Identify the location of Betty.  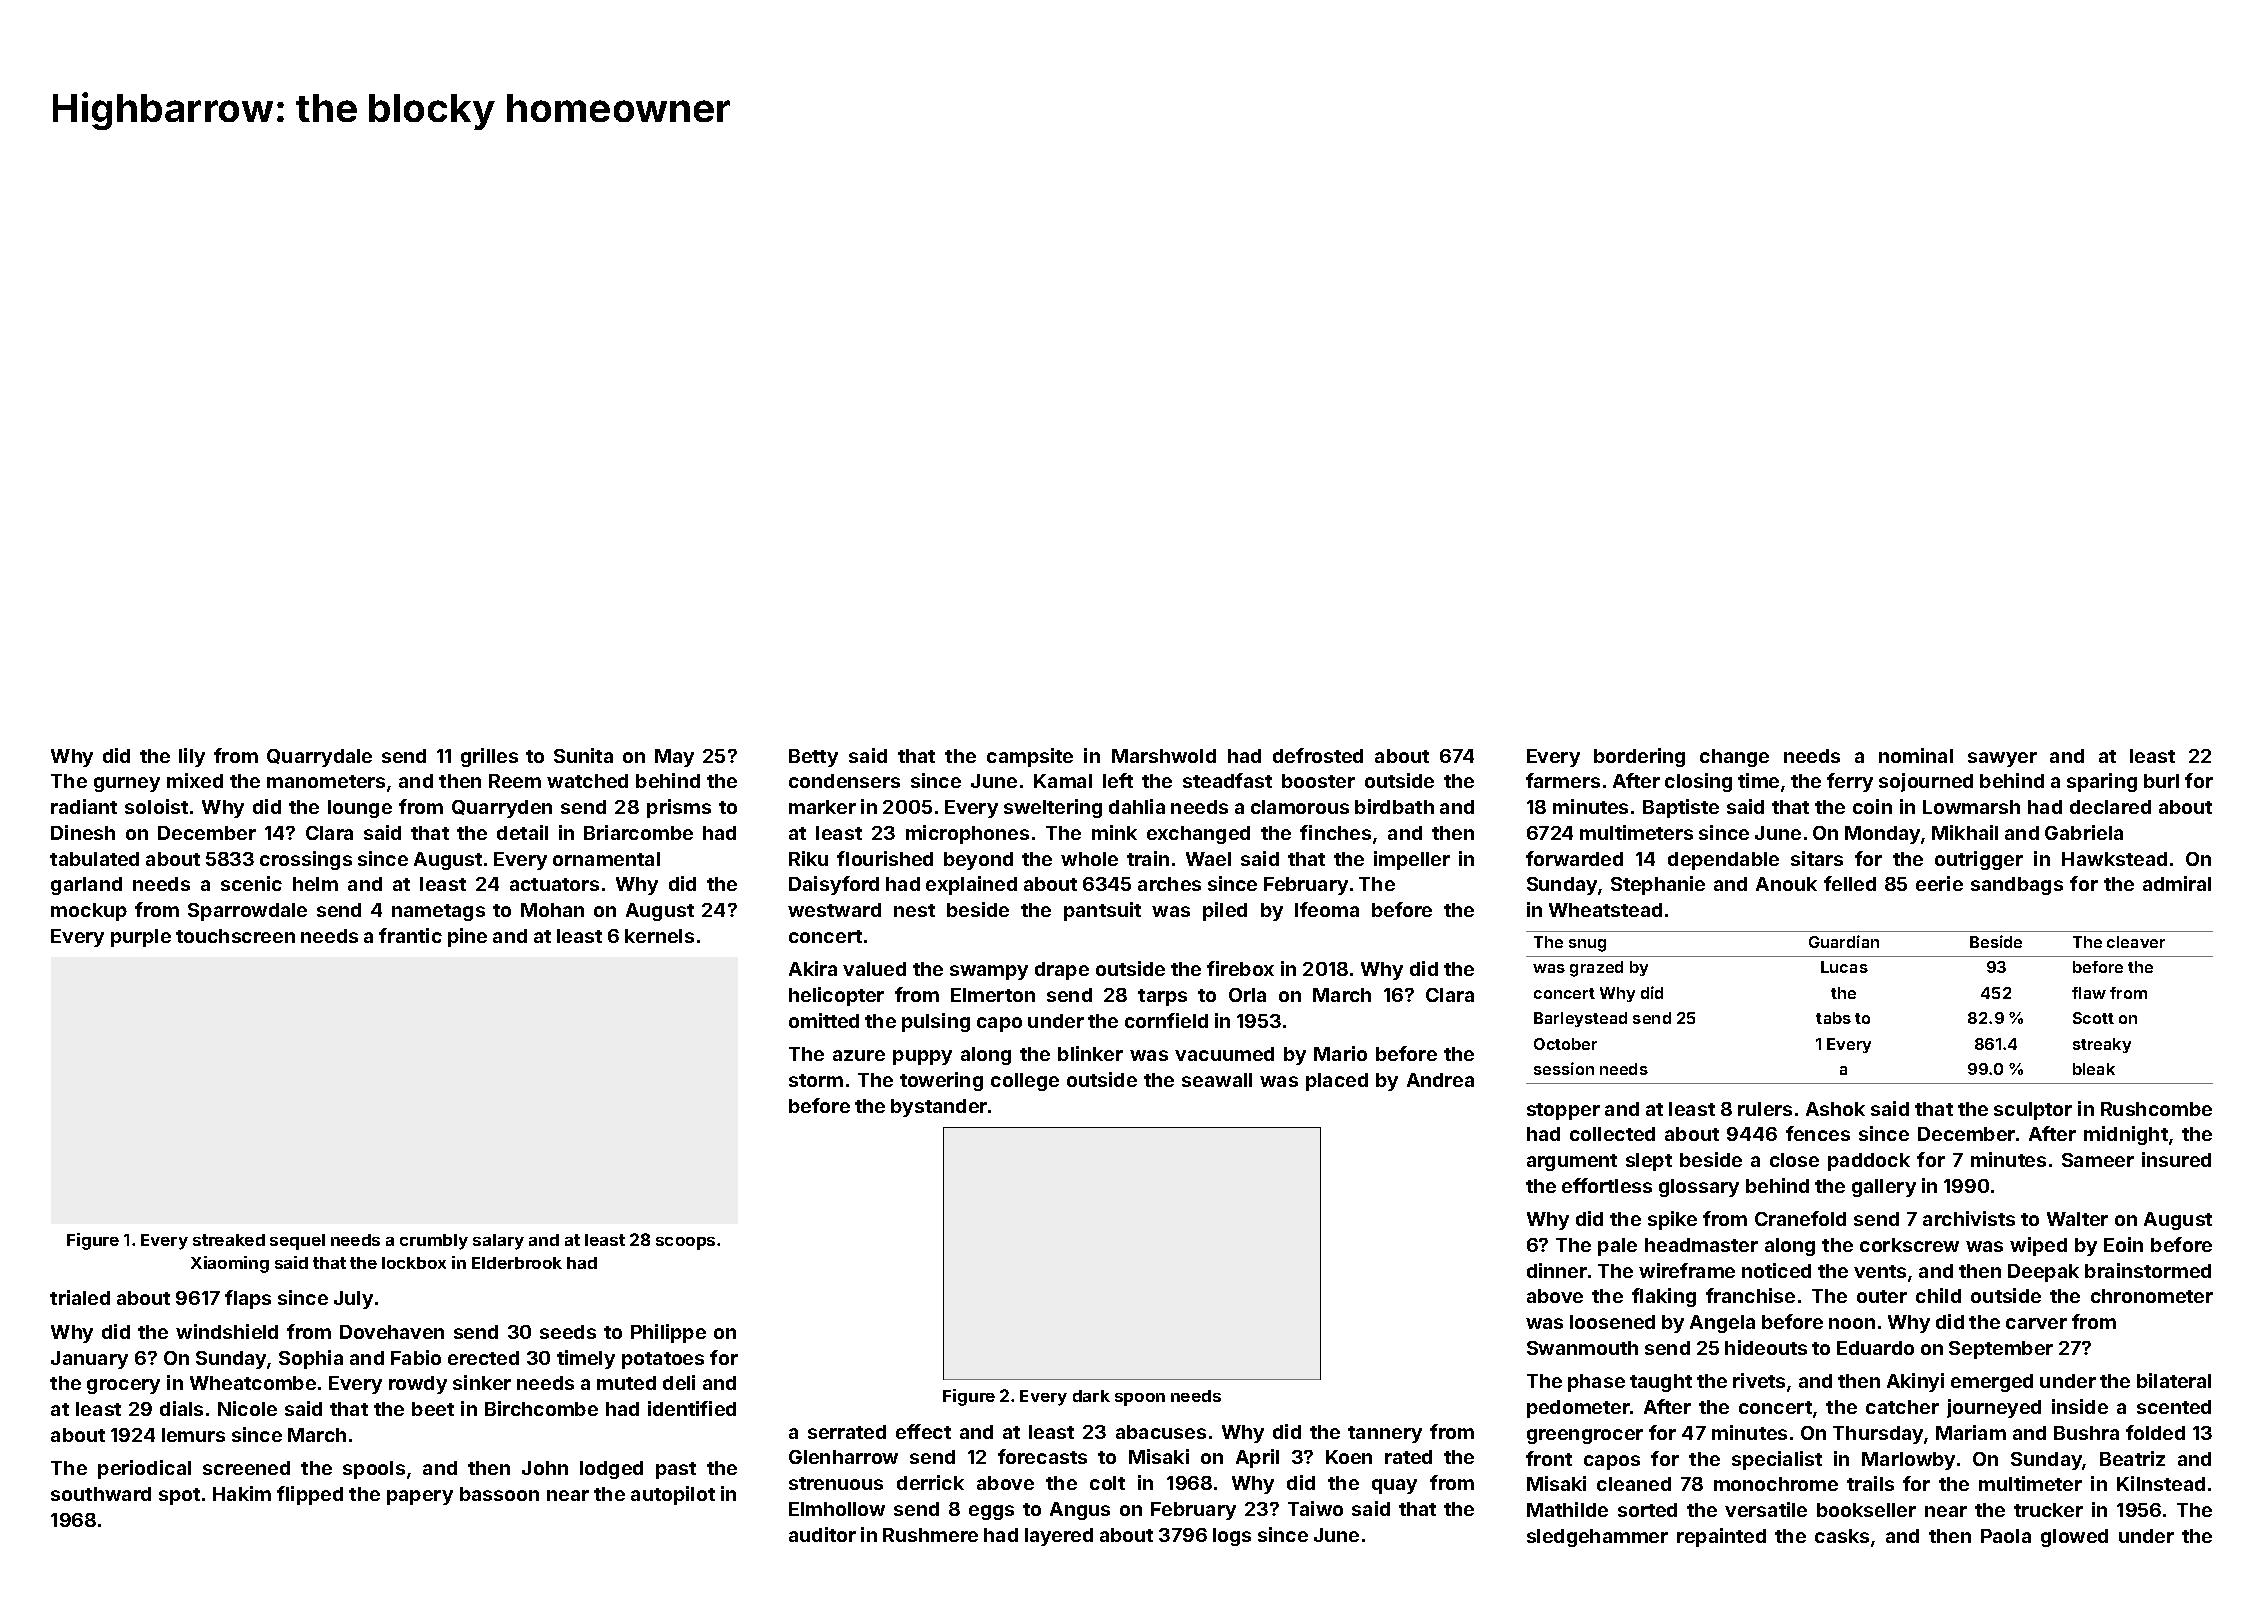
(813, 758).
